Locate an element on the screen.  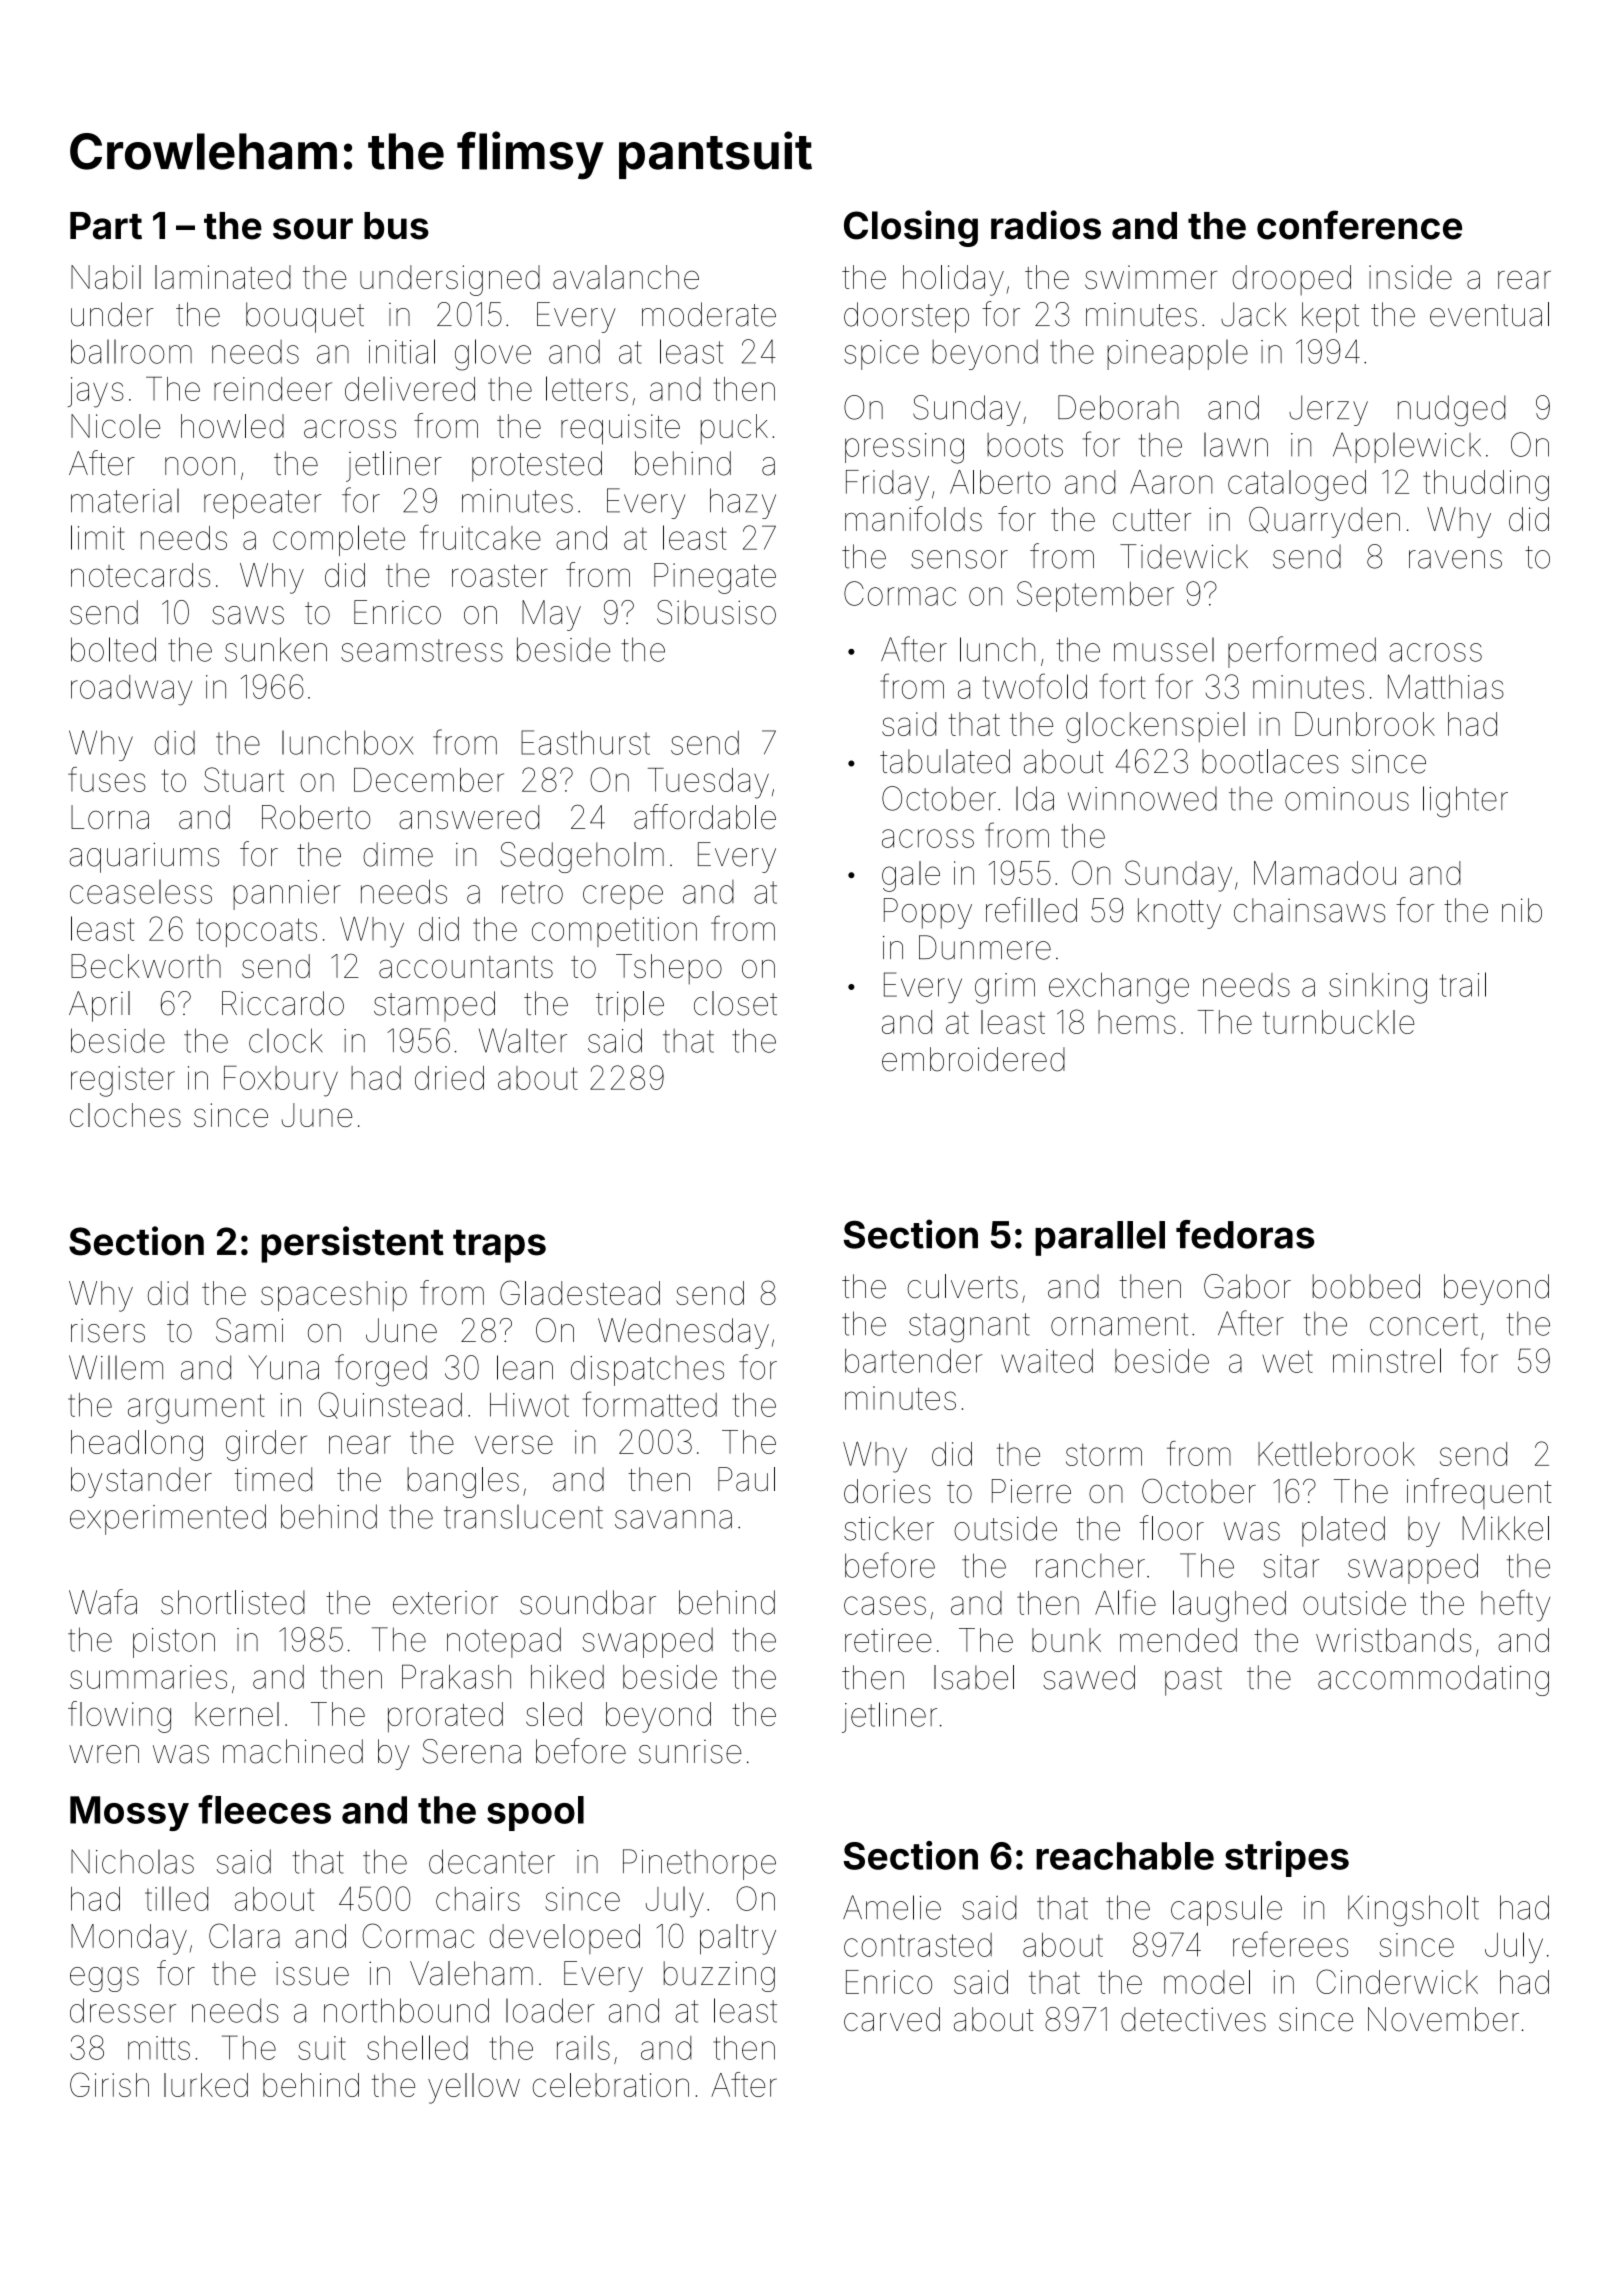
hems is located at coordinates (1137, 1022).
